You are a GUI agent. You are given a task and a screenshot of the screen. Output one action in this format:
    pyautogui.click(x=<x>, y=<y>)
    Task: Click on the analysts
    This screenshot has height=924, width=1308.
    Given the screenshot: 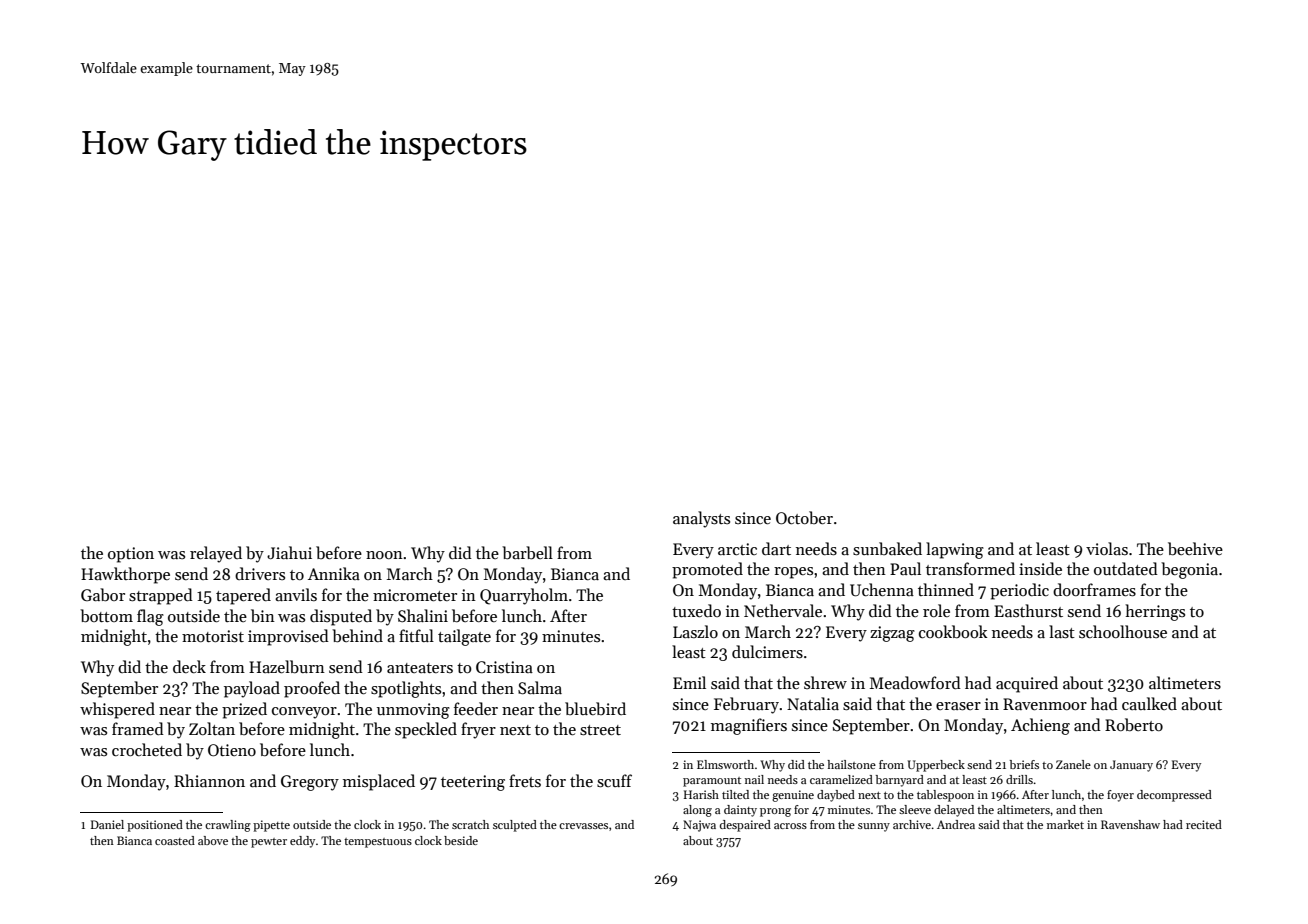 What is the action you would take?
    pyautogui.click(x=701, y=519)
